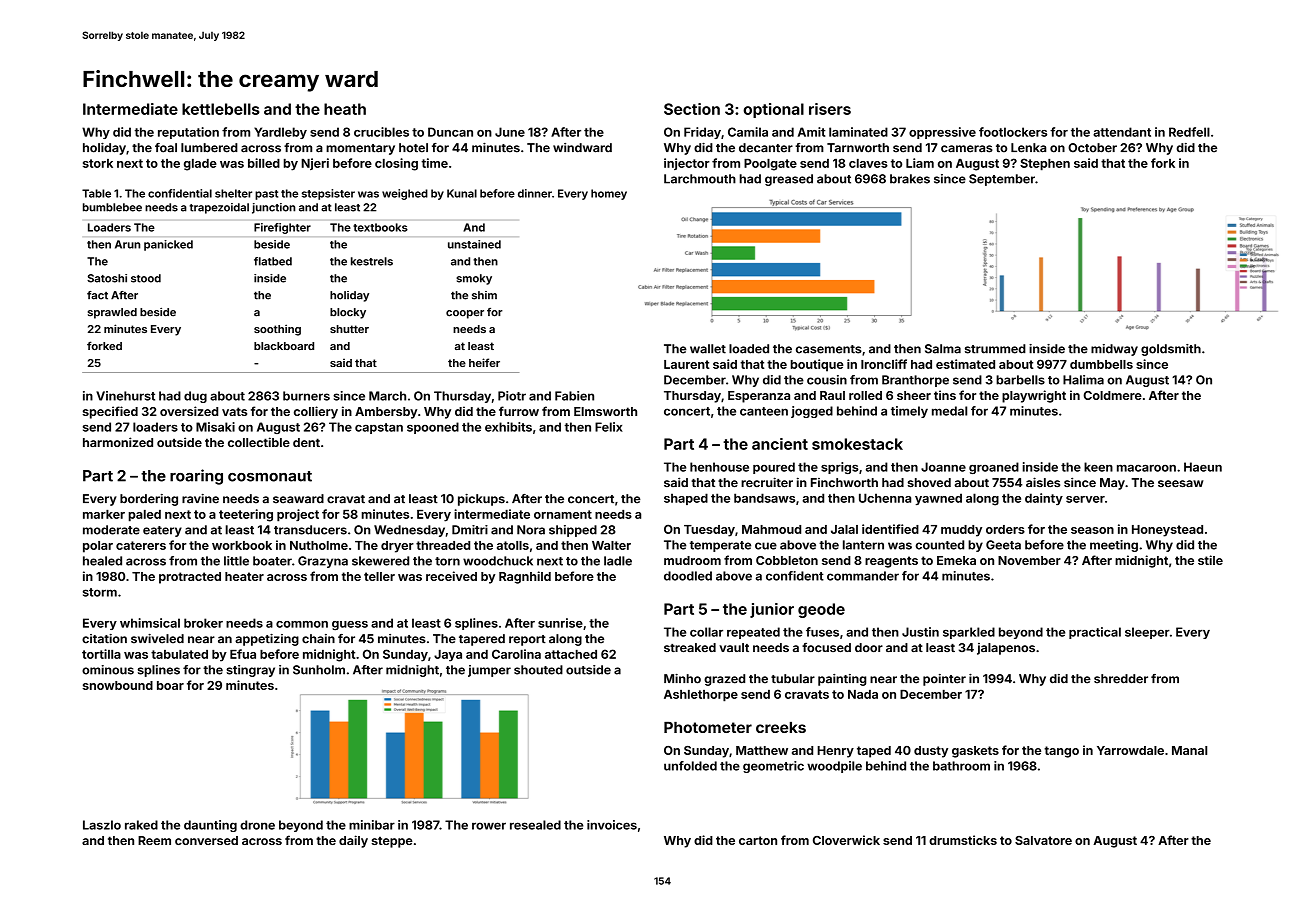 The width and height of the image is (1308, 924). I want to click on steppe, so click(392, 842).
